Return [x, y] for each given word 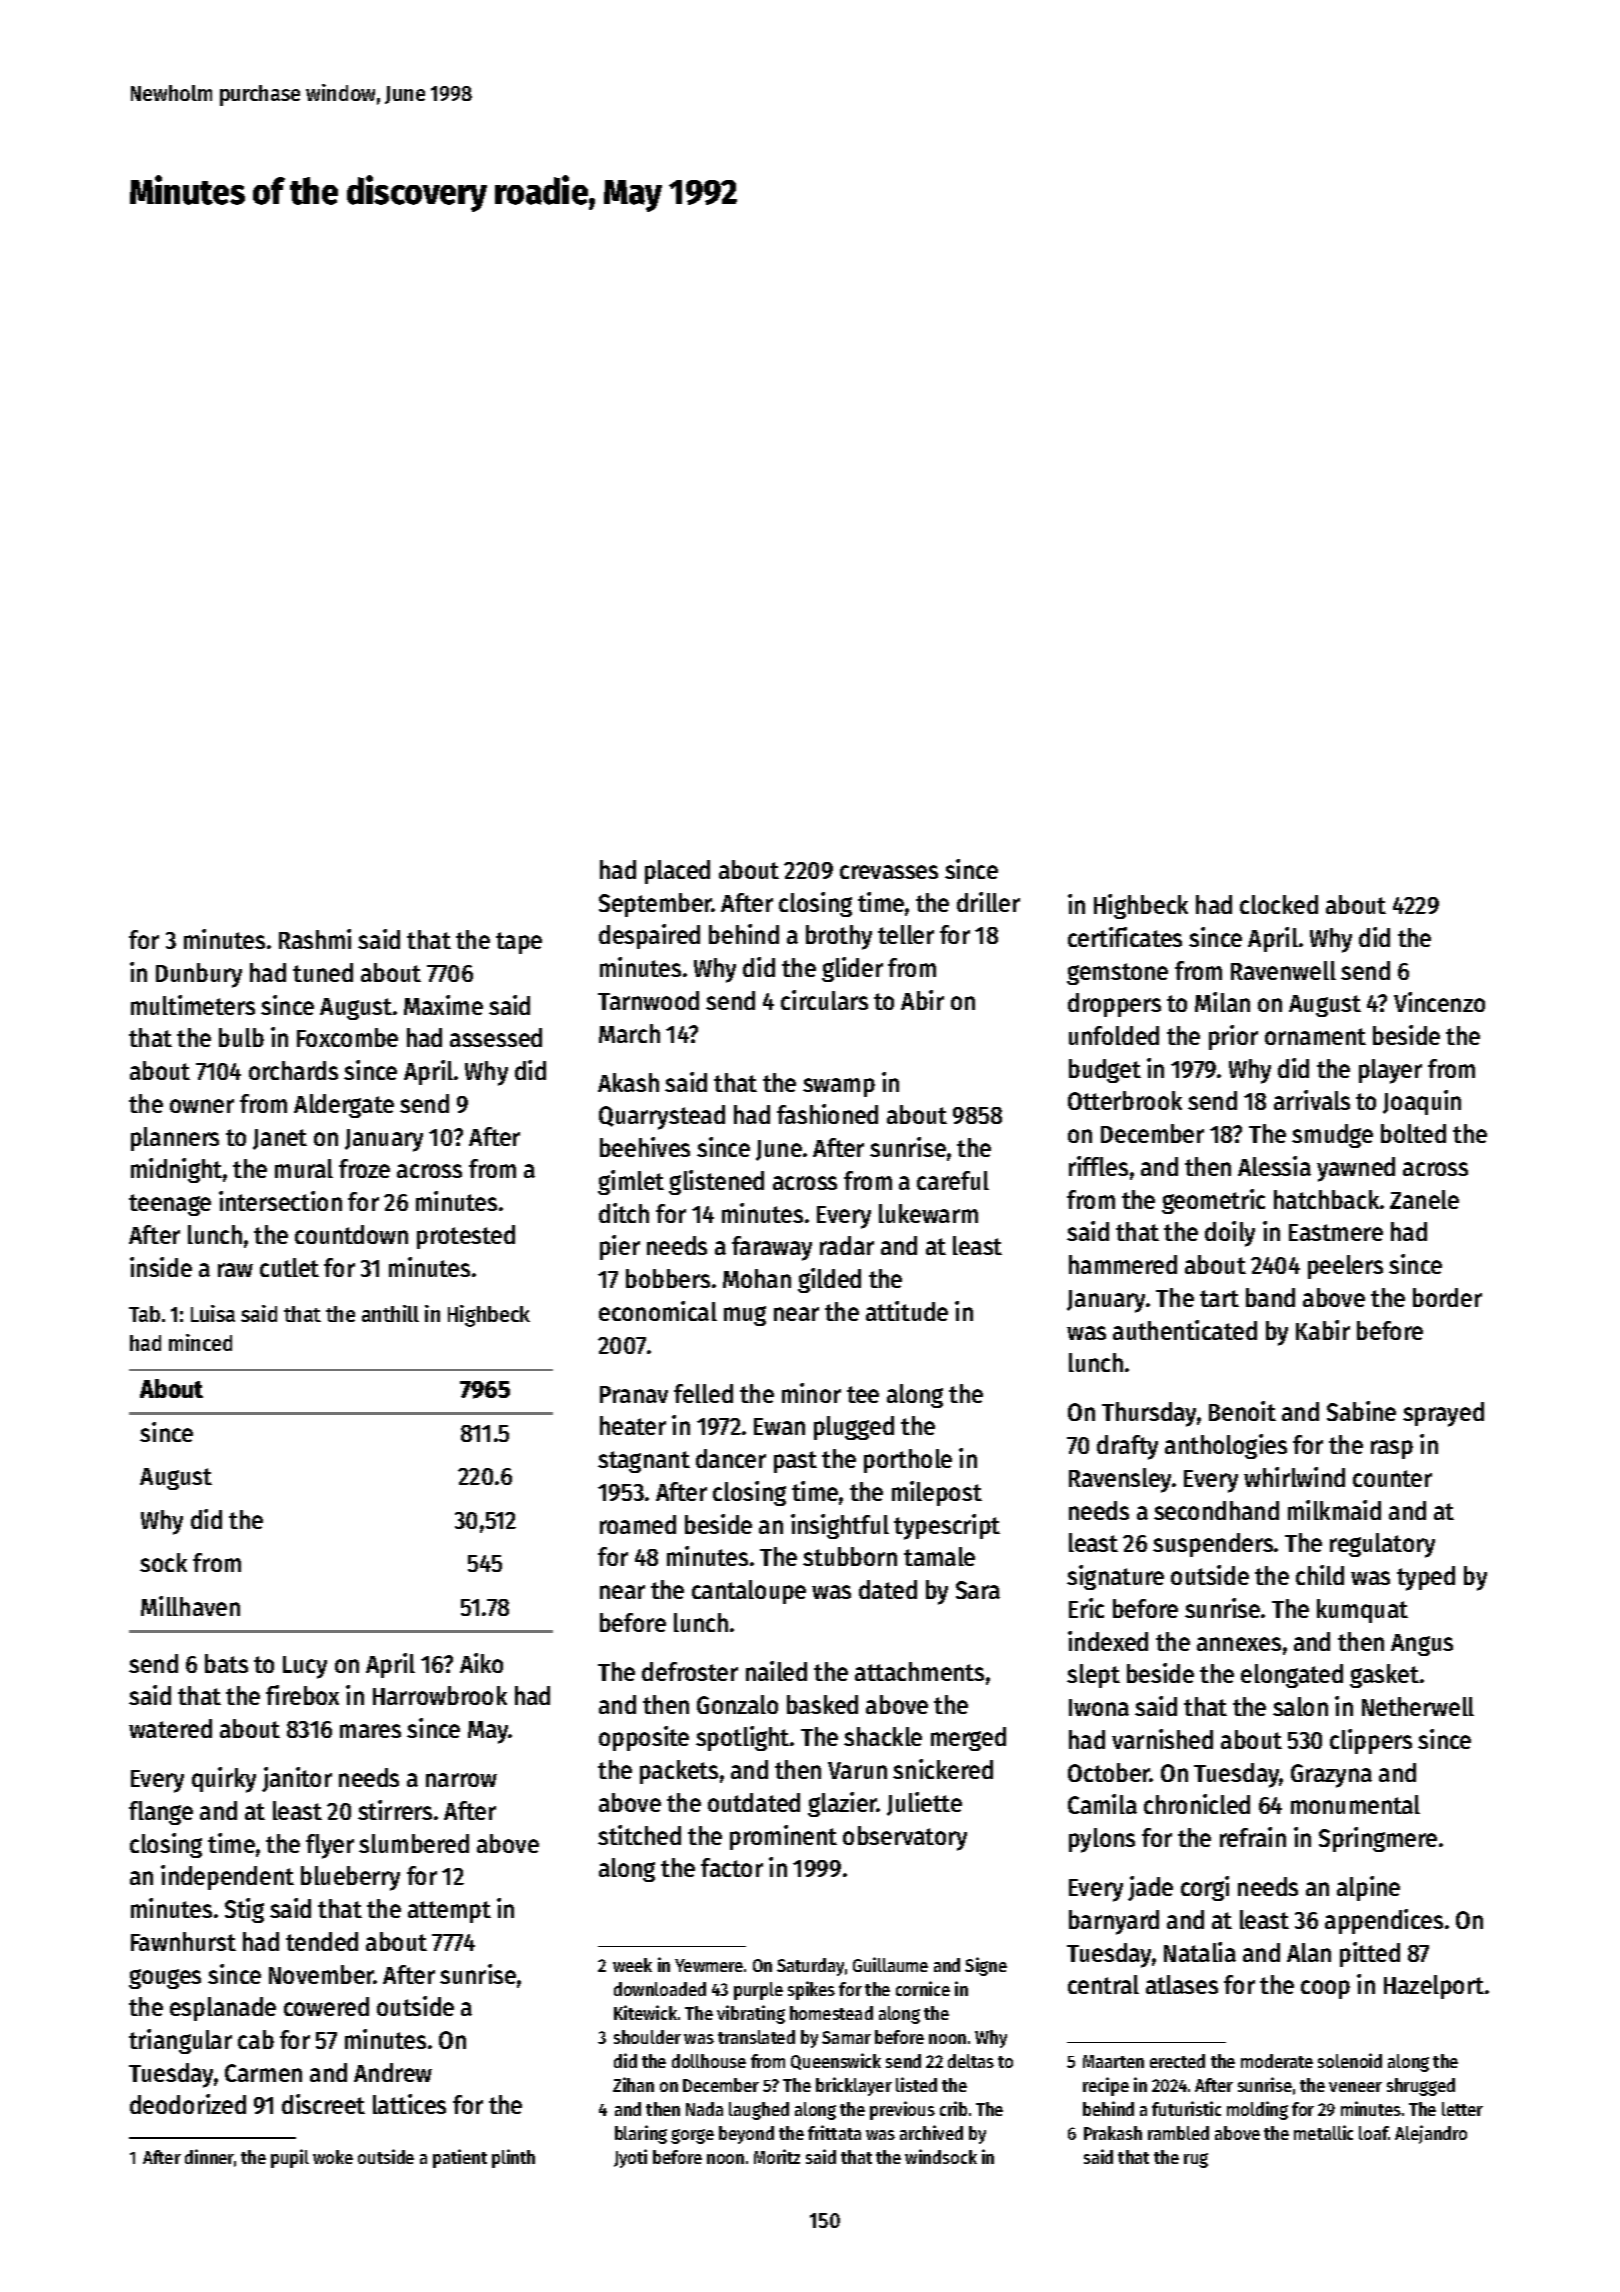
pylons [1102, 1840]
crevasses [889, 872]
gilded [829, 1280]
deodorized [188, 2104]
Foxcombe [347, 1037]
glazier [842, 1804]
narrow [461, 1780]
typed [1426, 1578]
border [1447, 1297]
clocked [1279, 904]
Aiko [481, 1663]
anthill [390, 1313]
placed [677, 872]
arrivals [1312, 1100]
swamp [839, 1087]
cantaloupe [749, 1592]
